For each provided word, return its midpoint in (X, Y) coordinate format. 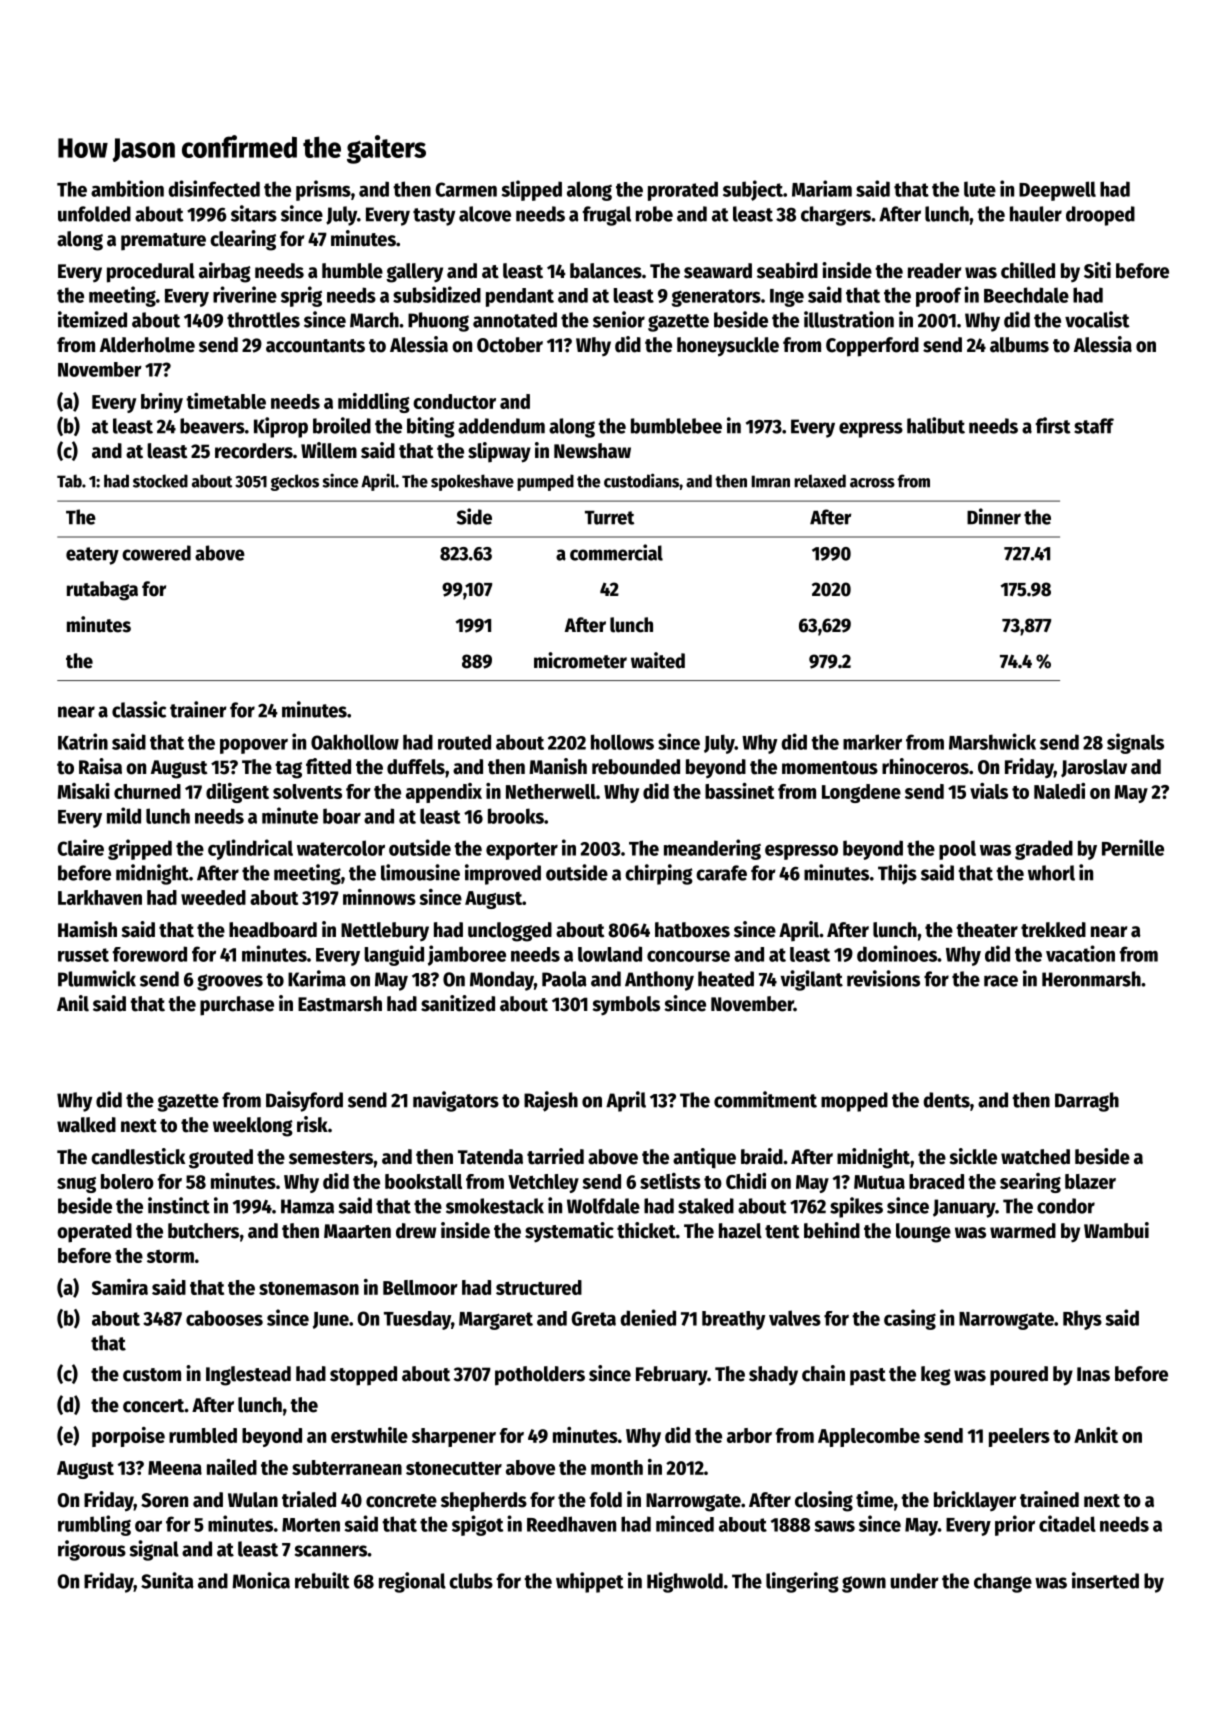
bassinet (739, 791)
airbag (225, 272)
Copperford (872, 347)
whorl (1051, 873)
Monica (261, 1580)
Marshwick (992, 741)
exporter (522, 851)
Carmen (466, 189)
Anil (73, 1003)
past (868, 1377)
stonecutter (454, 1468)
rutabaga (102, 591)
